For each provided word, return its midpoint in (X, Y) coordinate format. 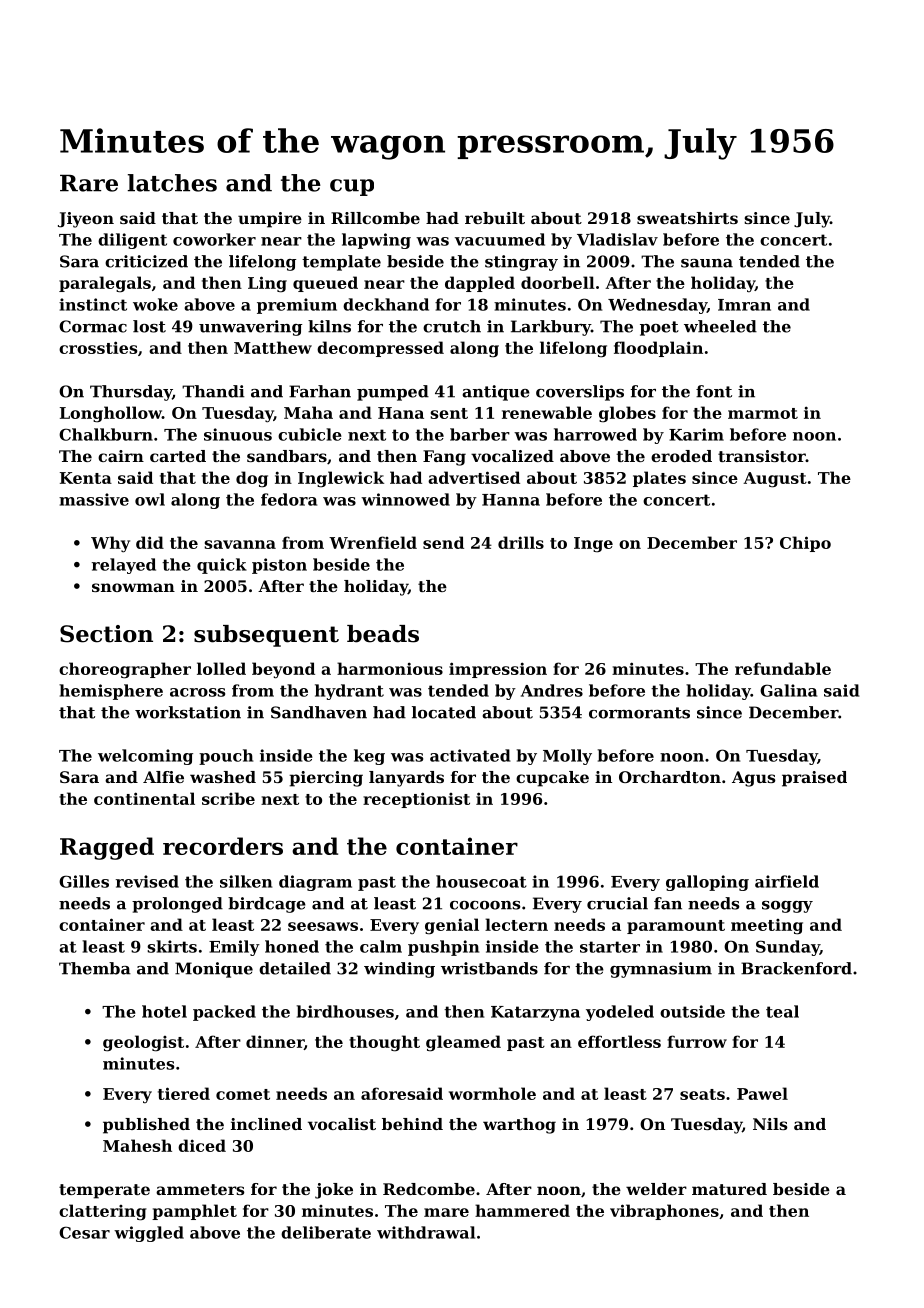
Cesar (84, 1232)
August (775, 480)
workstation (188, 712)
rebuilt (495, 218)
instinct (93, 304)
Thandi (213, 391)
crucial (617, 903)
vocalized (512, 456)
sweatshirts (687, 218)
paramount (676, 927)
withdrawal (426, 1232)
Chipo (805, 544)
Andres (552, 690)
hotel (164, 1011)
